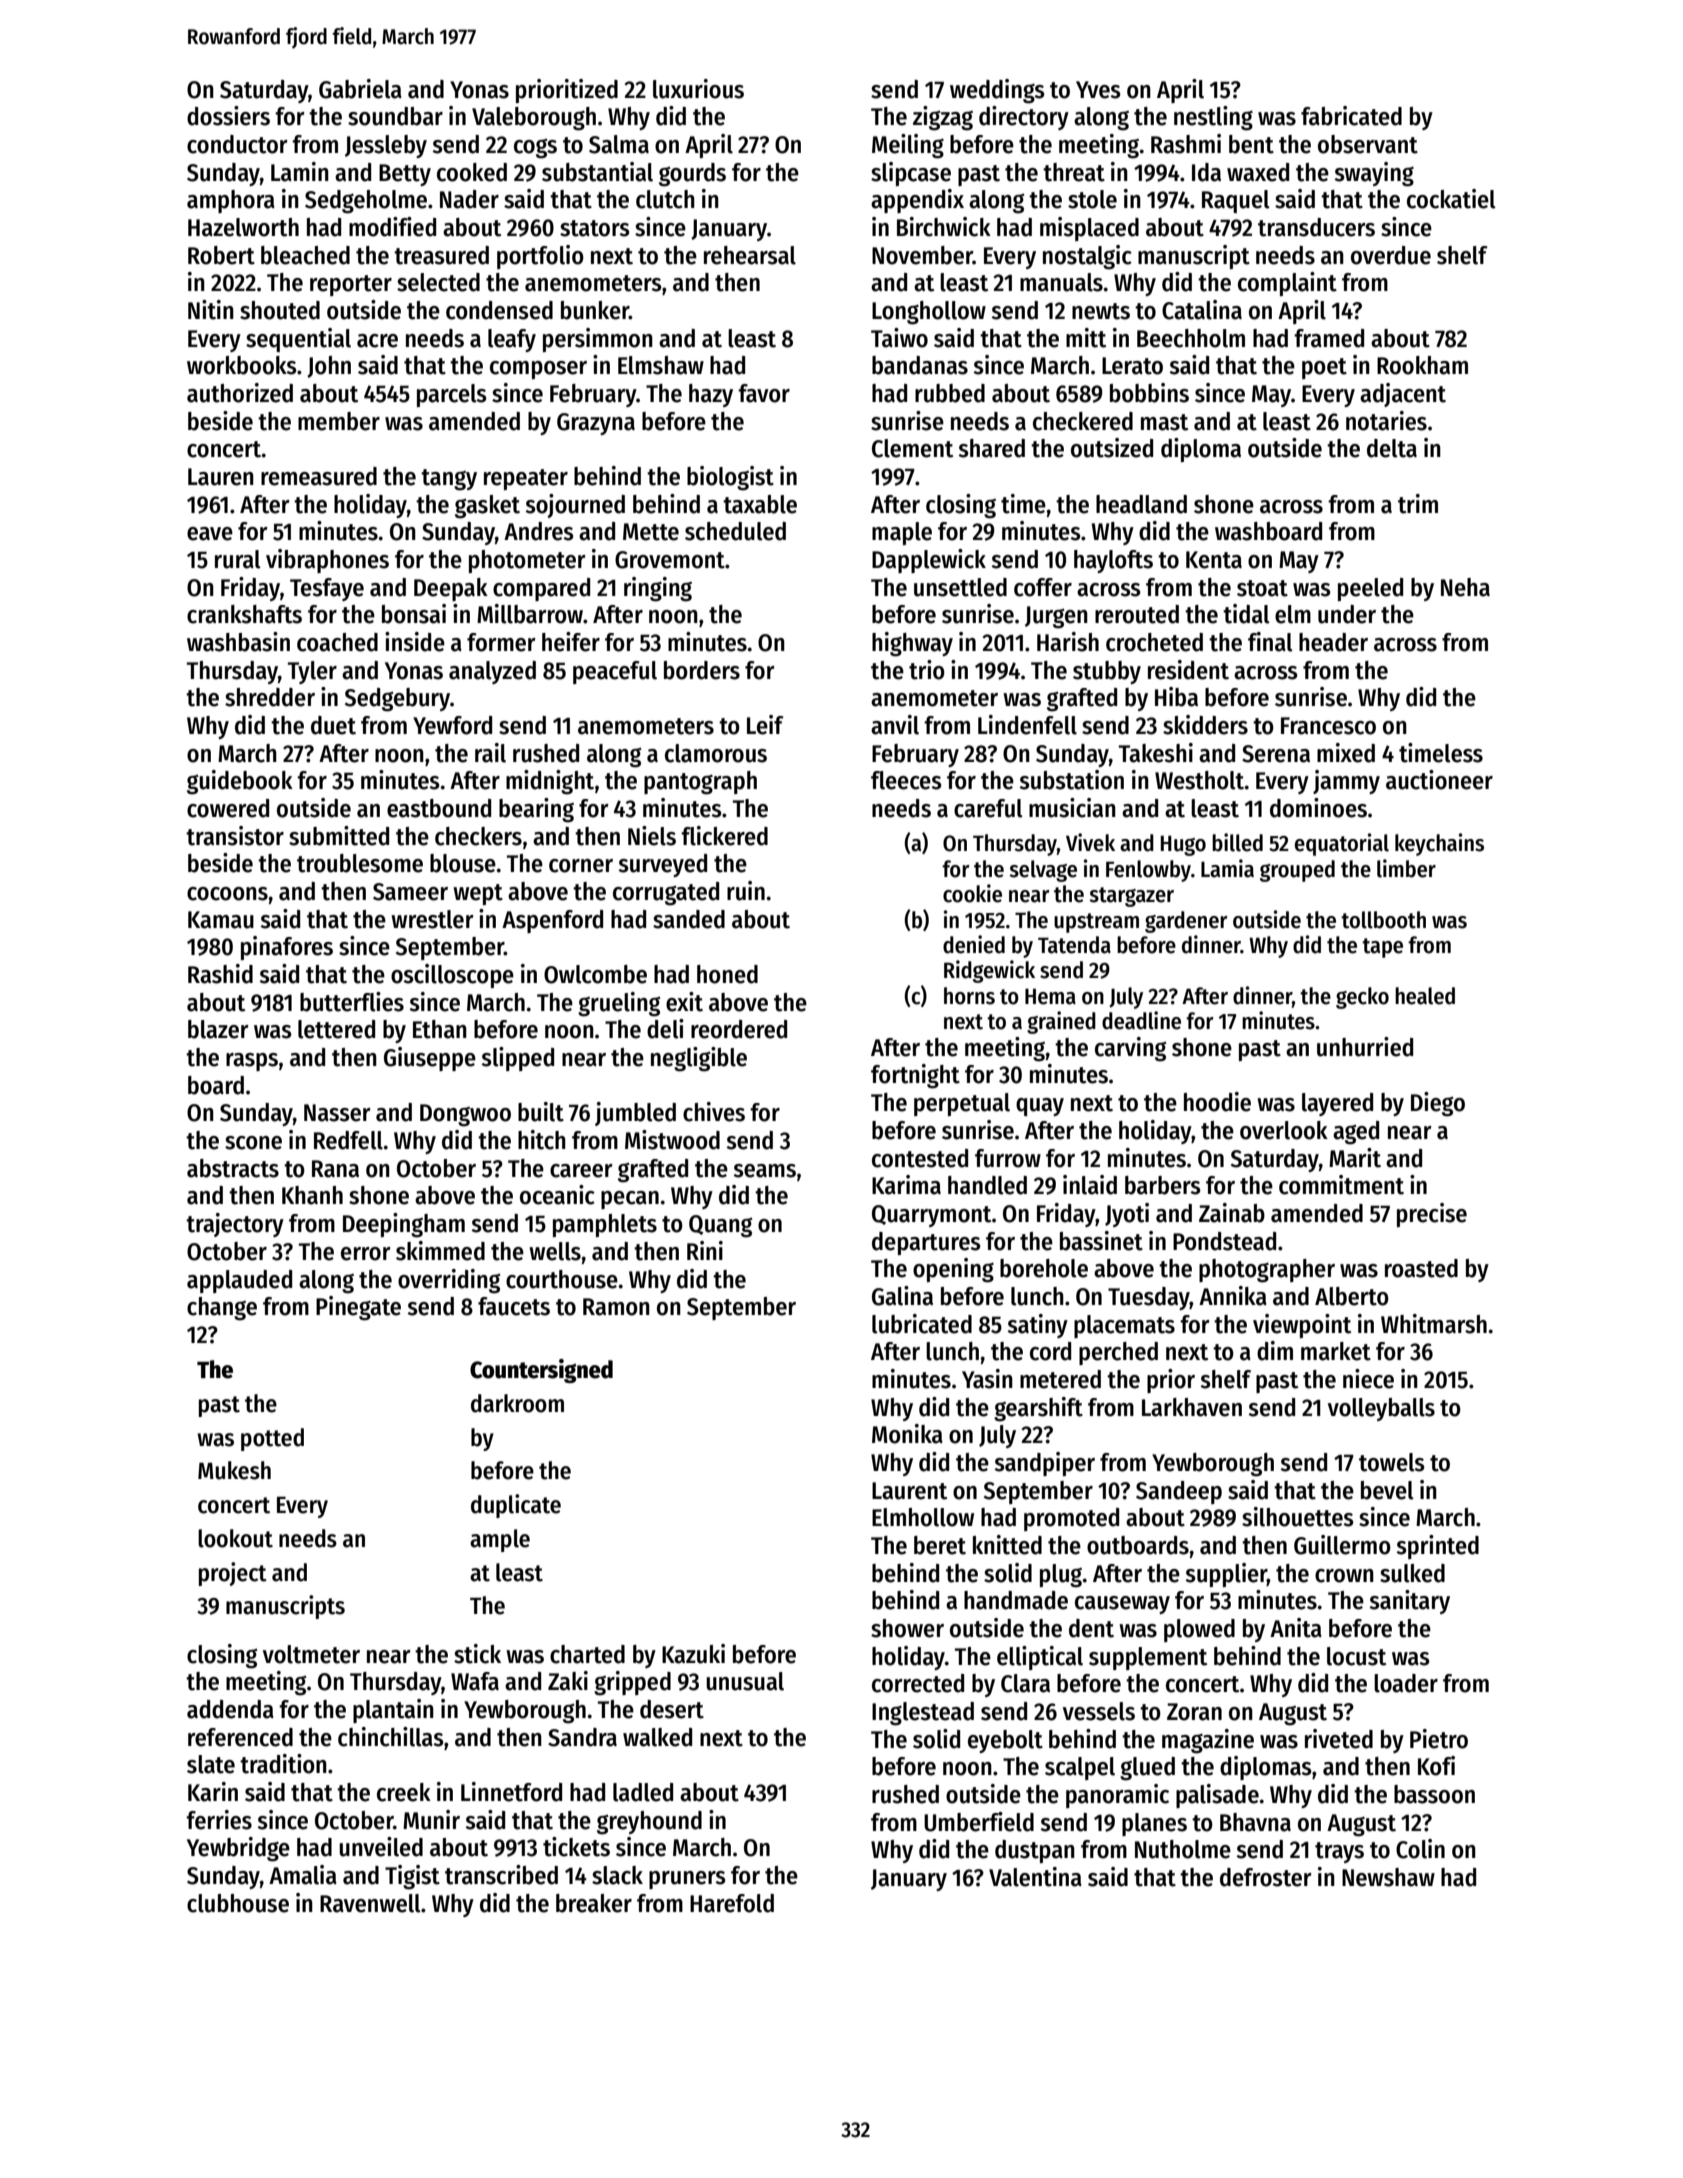 The image size is (1683, 2178). Describe the element at coordinates (1328, 726) in the image. I see `Francesco` at that location.
